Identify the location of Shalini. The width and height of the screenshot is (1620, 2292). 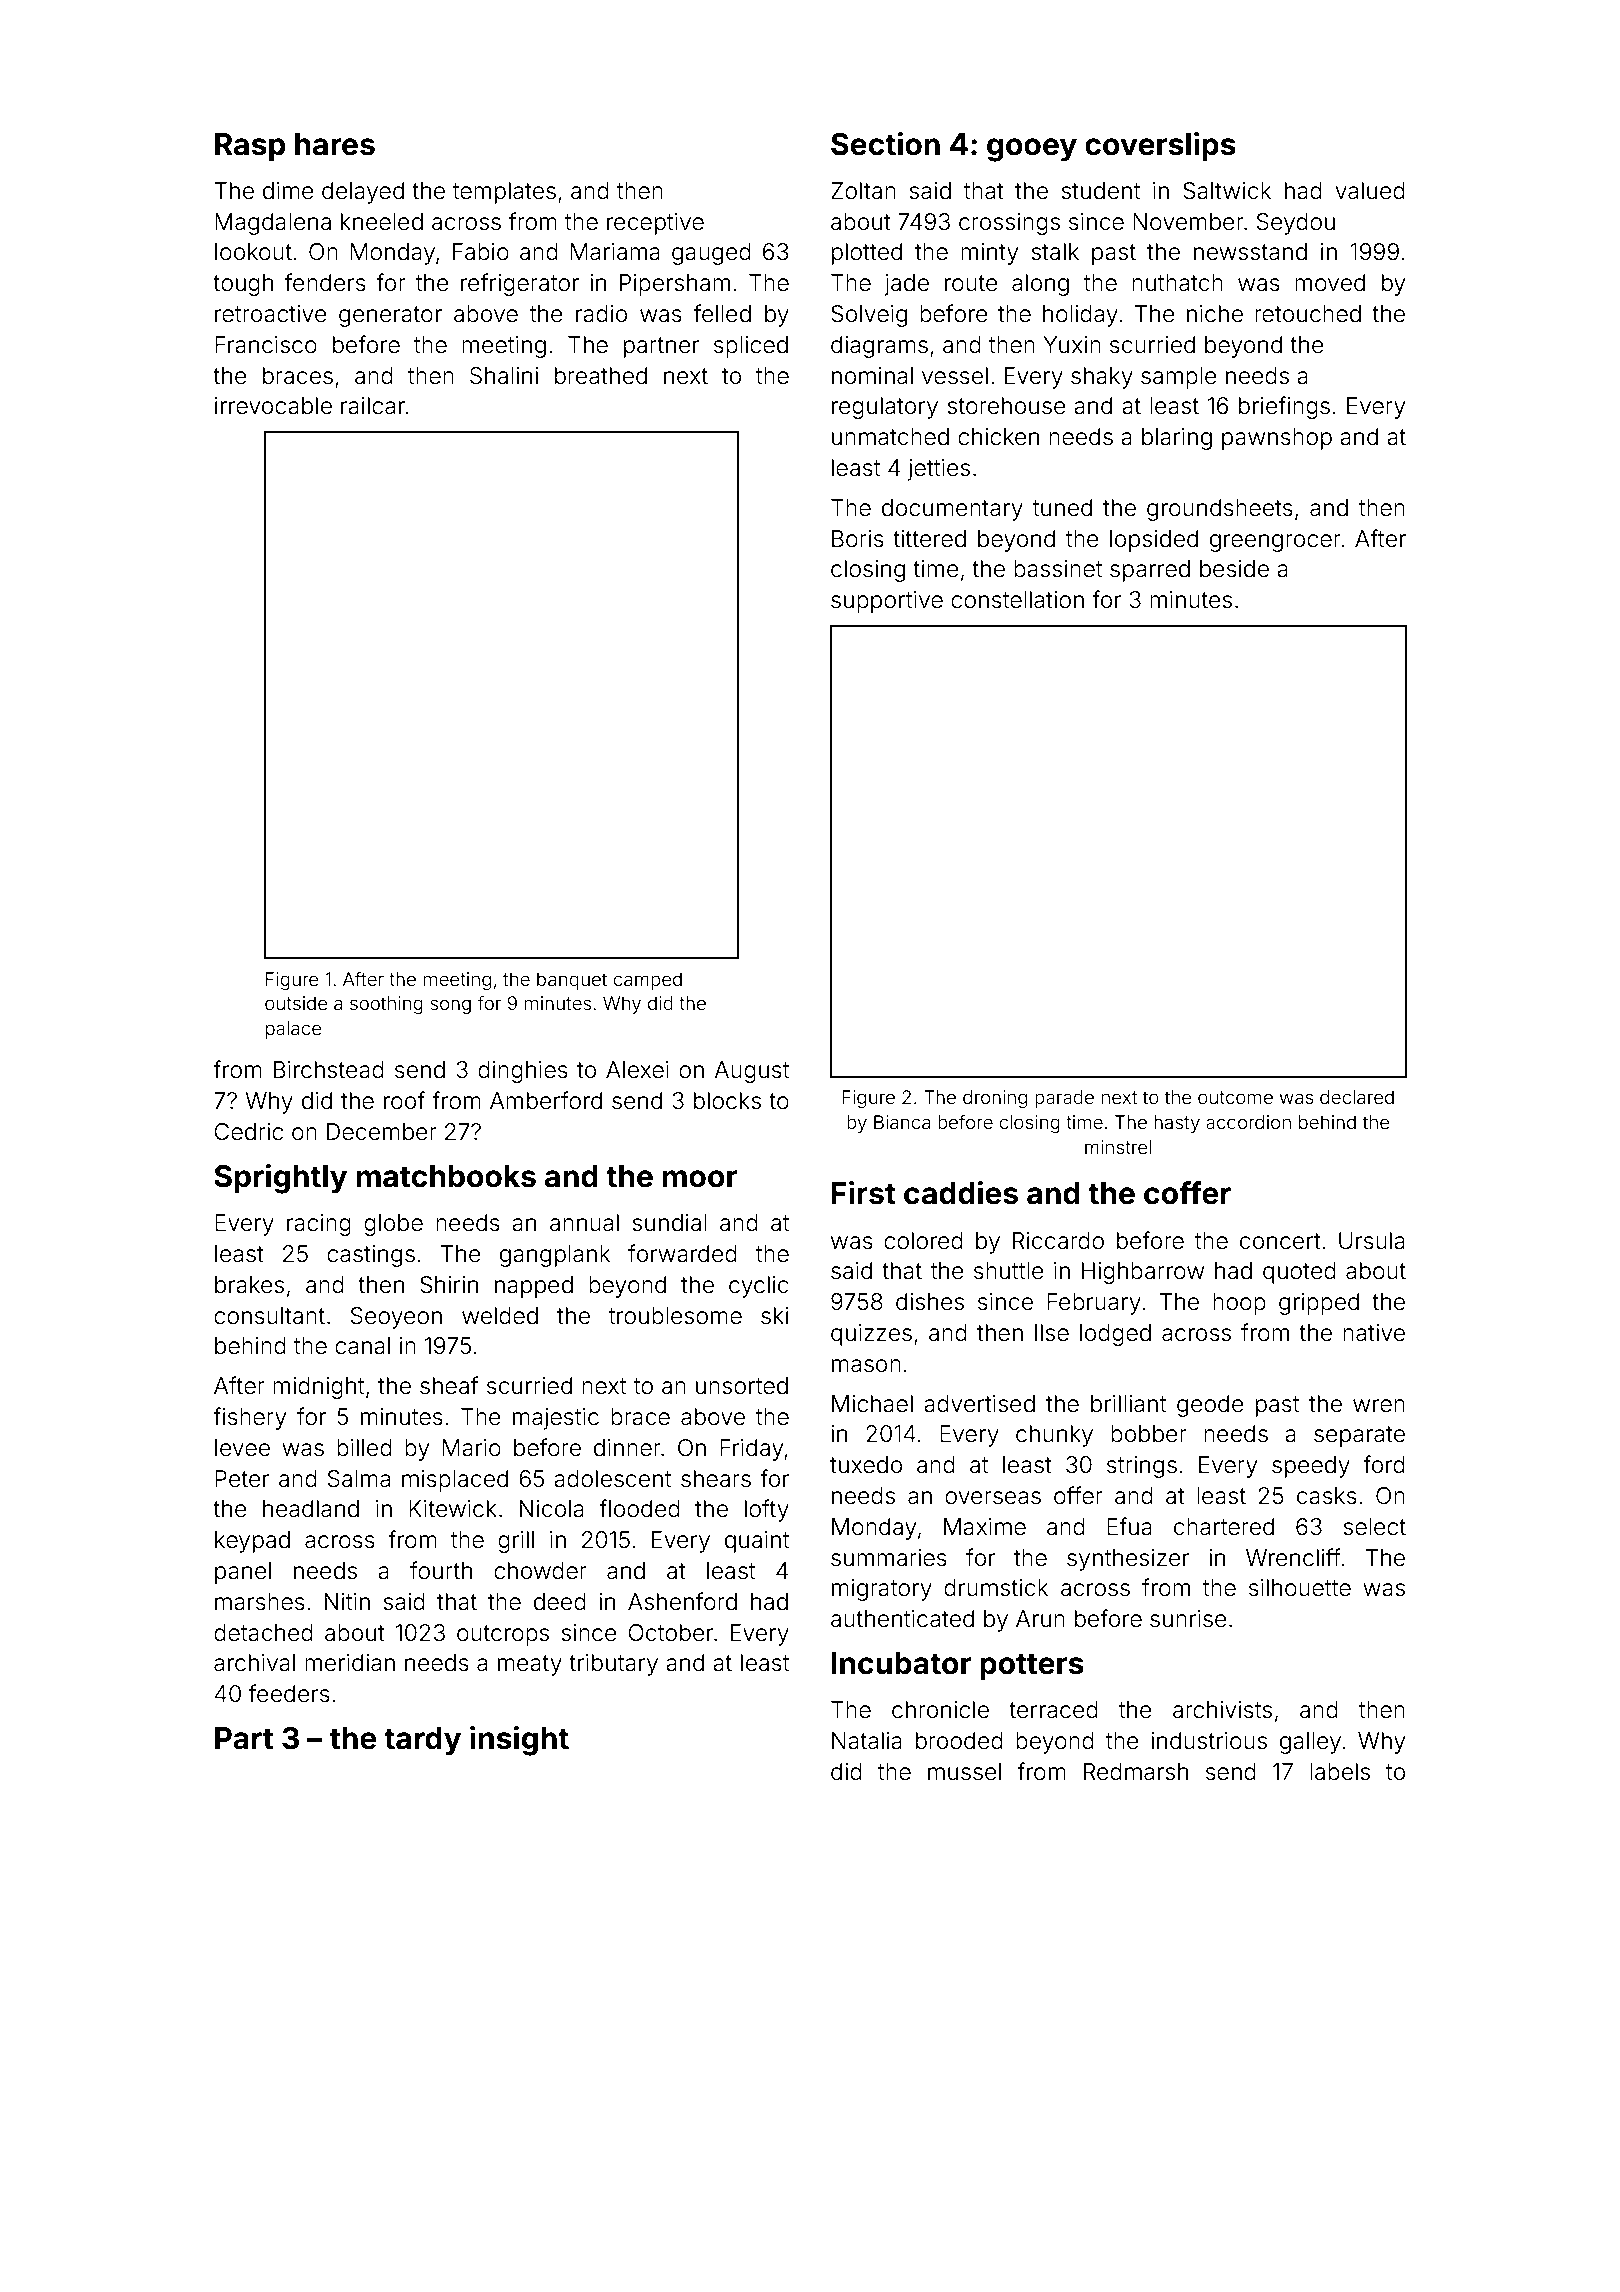
(504, 376).
